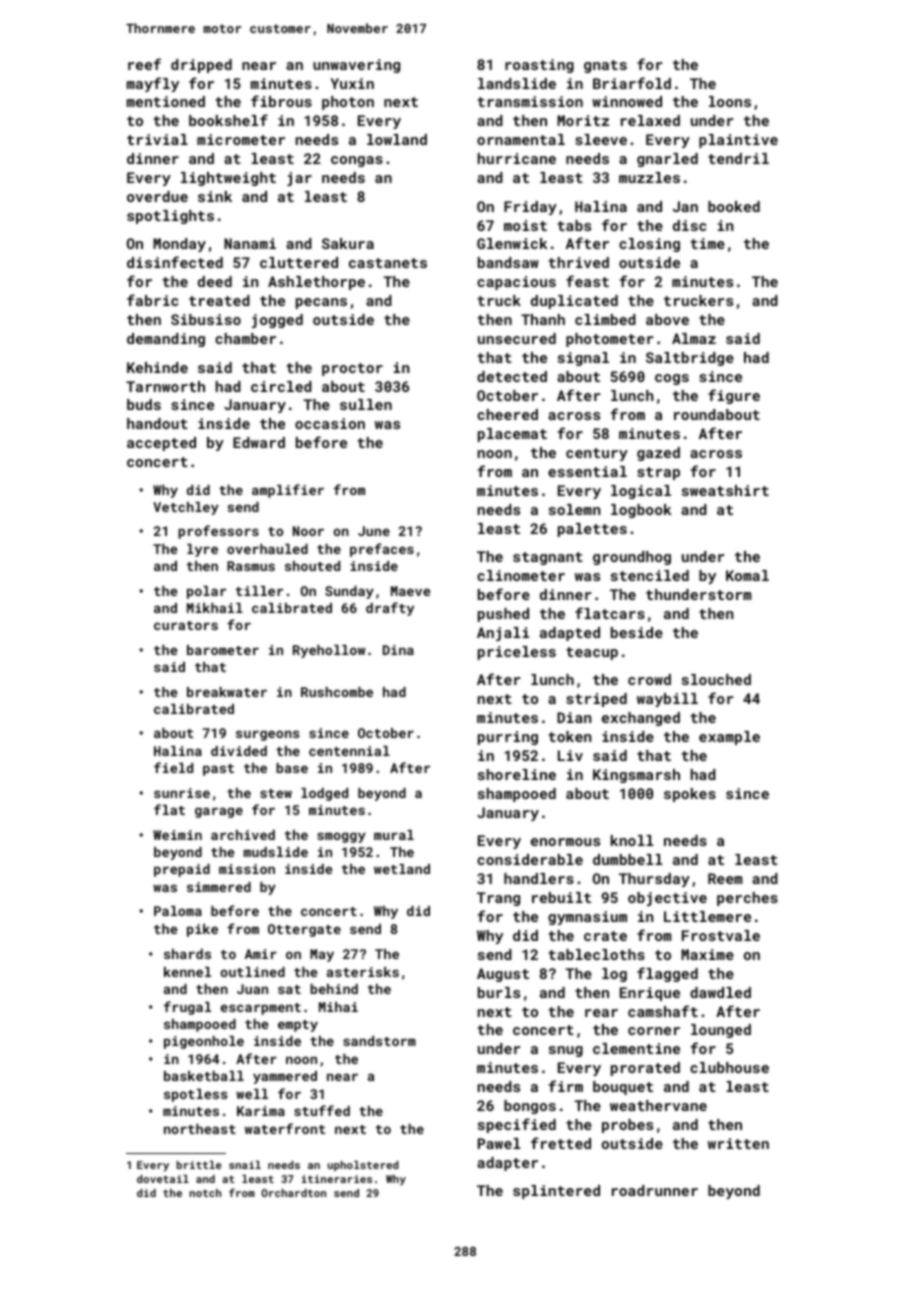  What do you see at coordinates (241, 139) in the screenshot?
I see `micrometer` at bounding box center [241, 139].
